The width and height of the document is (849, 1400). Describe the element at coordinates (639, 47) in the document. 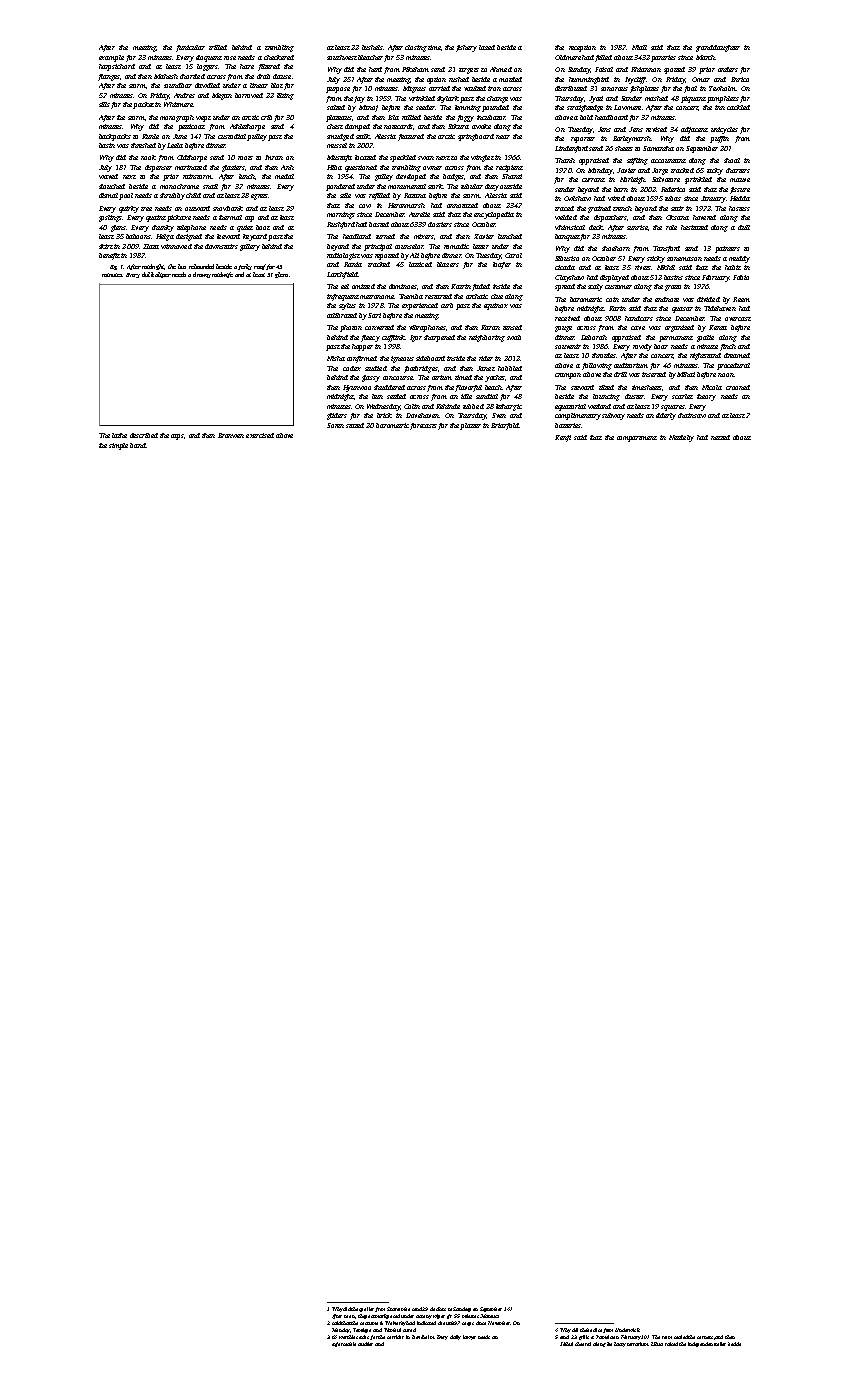

I see `Niall` at that location.
